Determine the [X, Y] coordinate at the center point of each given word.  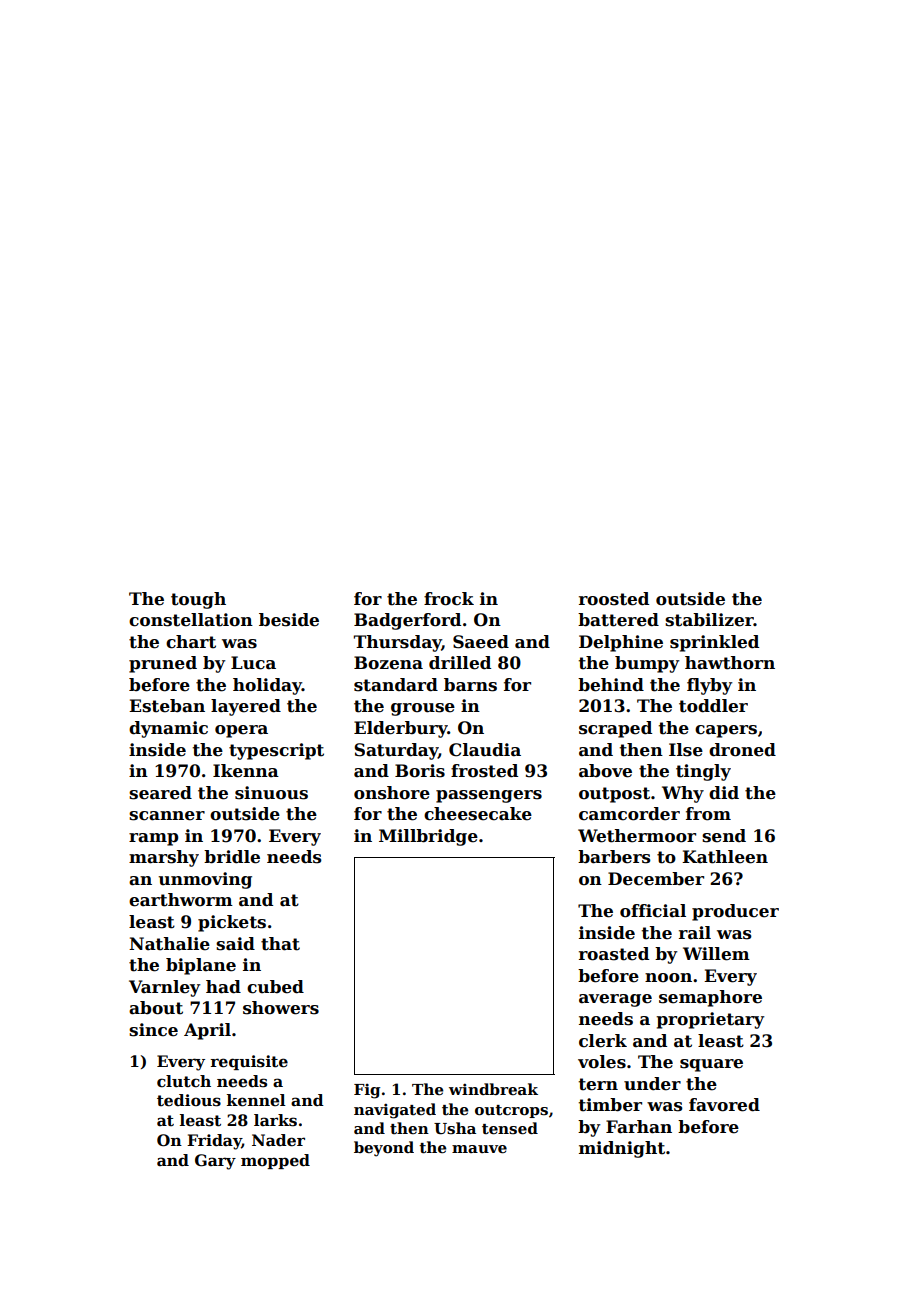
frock [449, 599]
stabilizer [709, 620]
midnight [622, 1149]
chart [191, 642]
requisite [249, 1062]
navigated [395, 1111]
